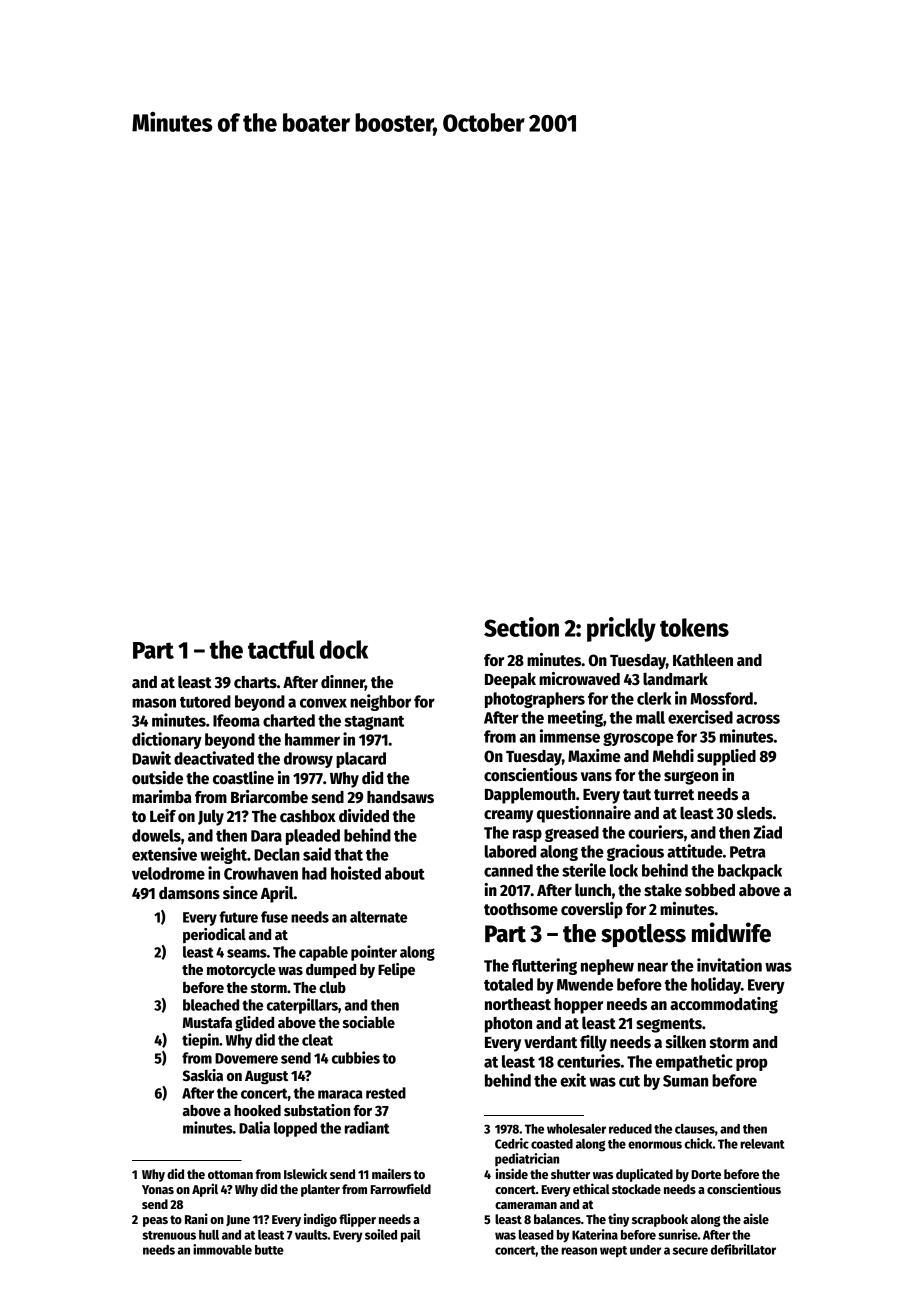 This page has height=1314, width=924. What do you see at coordinates (207, 1022) in the page?
I see `Mustafa` at bounding box center [207, 1022].
